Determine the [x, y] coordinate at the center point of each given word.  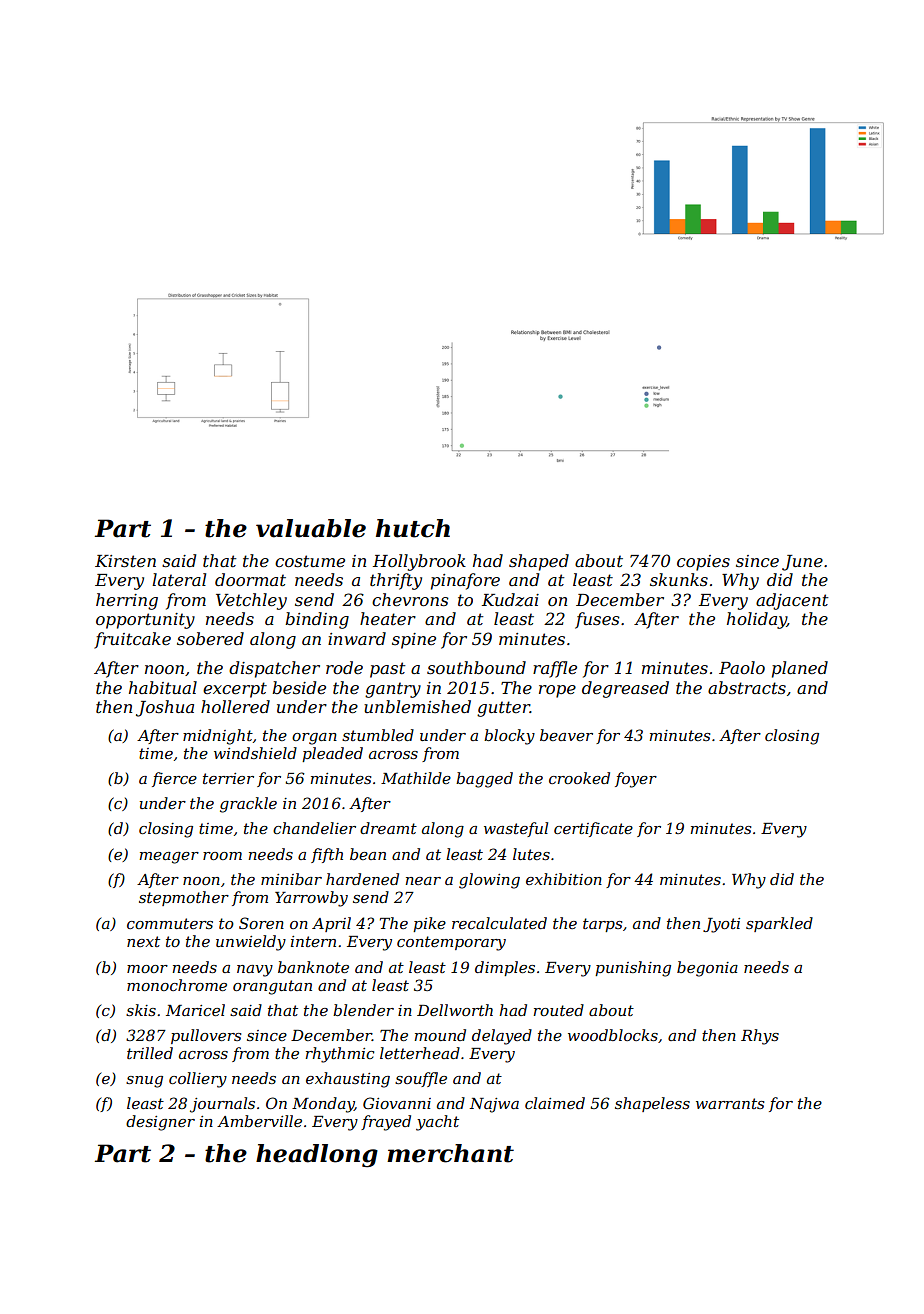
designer [160, 1123]
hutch [413, 528]
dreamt [388, 828]
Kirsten [125, 561]
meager [169, 858]
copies [703, 563]
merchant [450, 1153]
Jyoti [721, 925]
